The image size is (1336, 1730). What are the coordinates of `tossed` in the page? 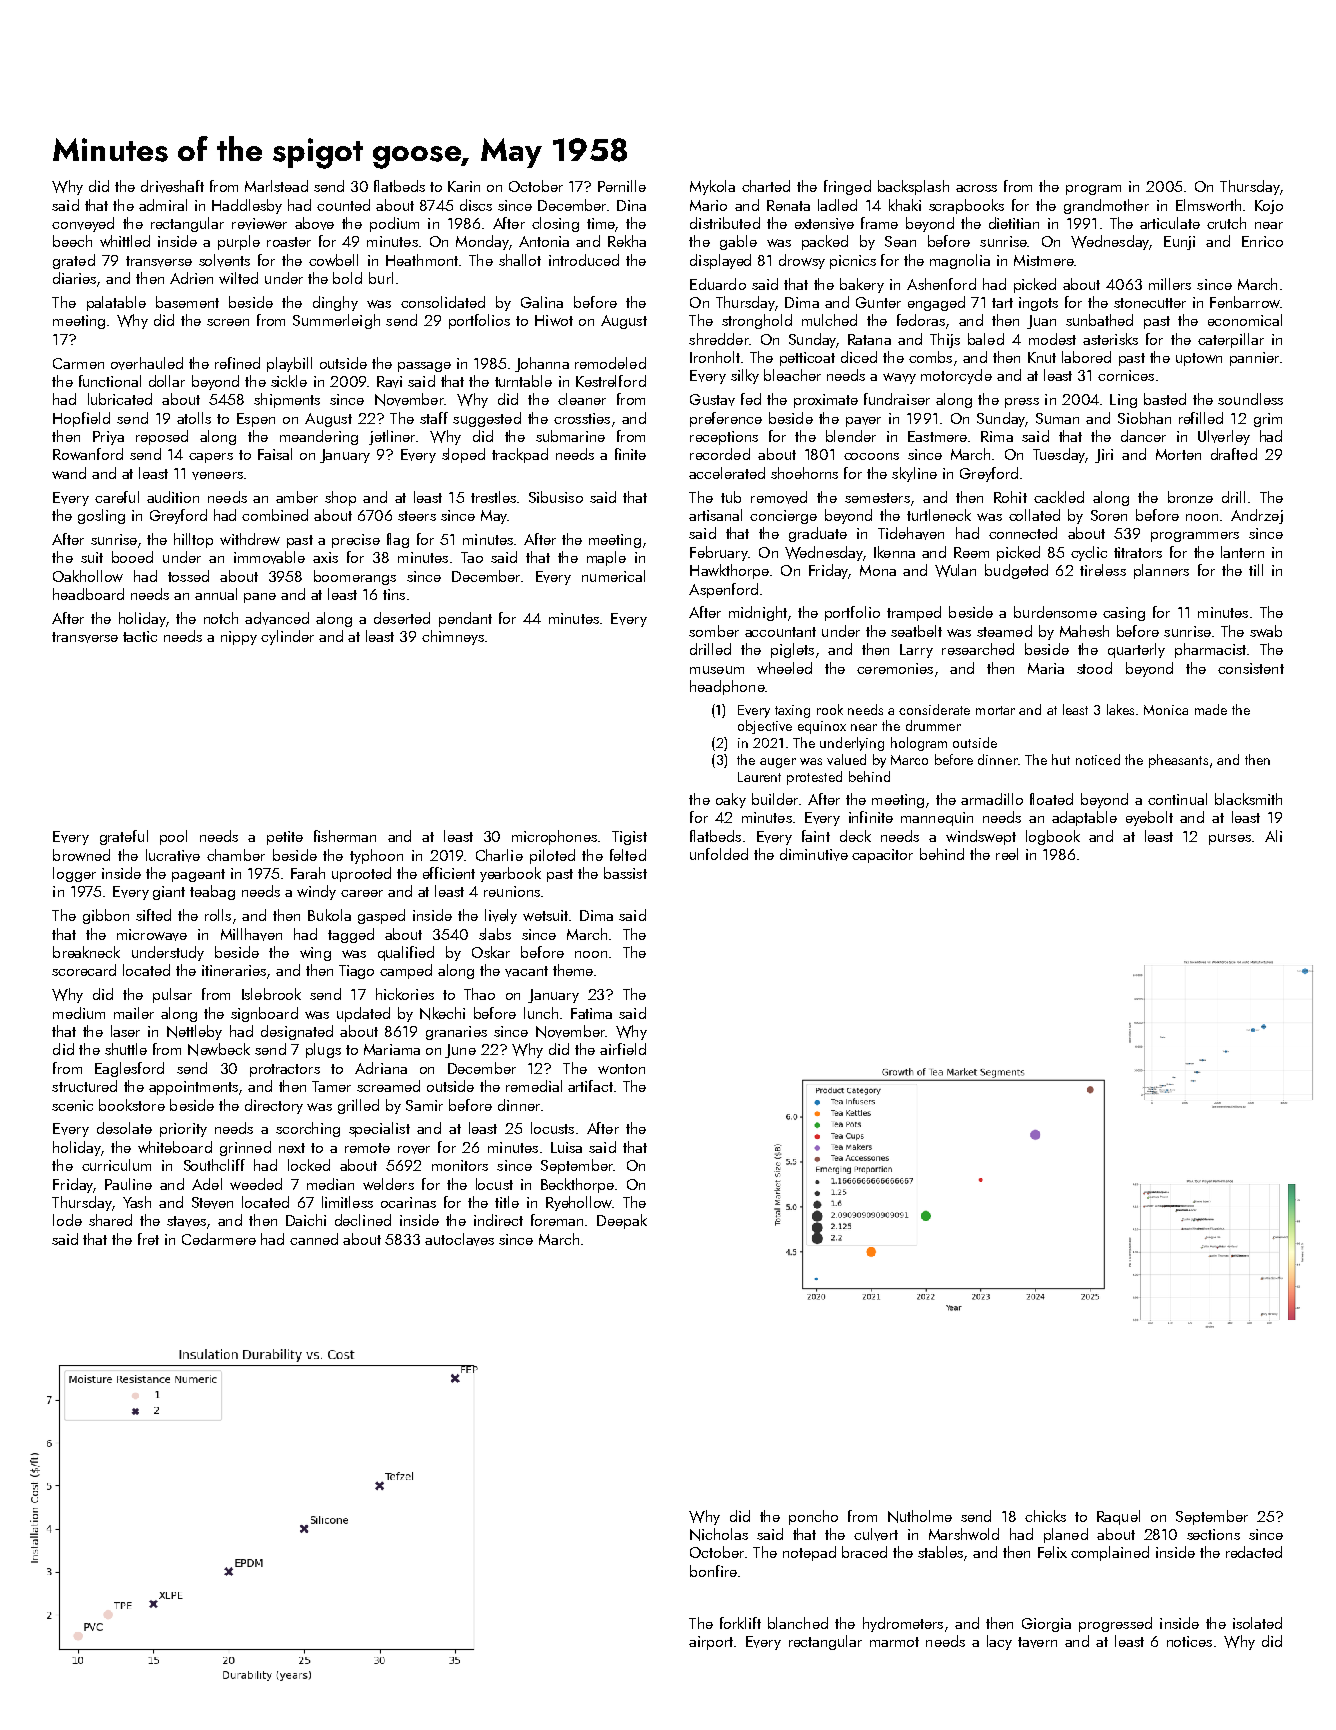 It's located at (188, 576).
